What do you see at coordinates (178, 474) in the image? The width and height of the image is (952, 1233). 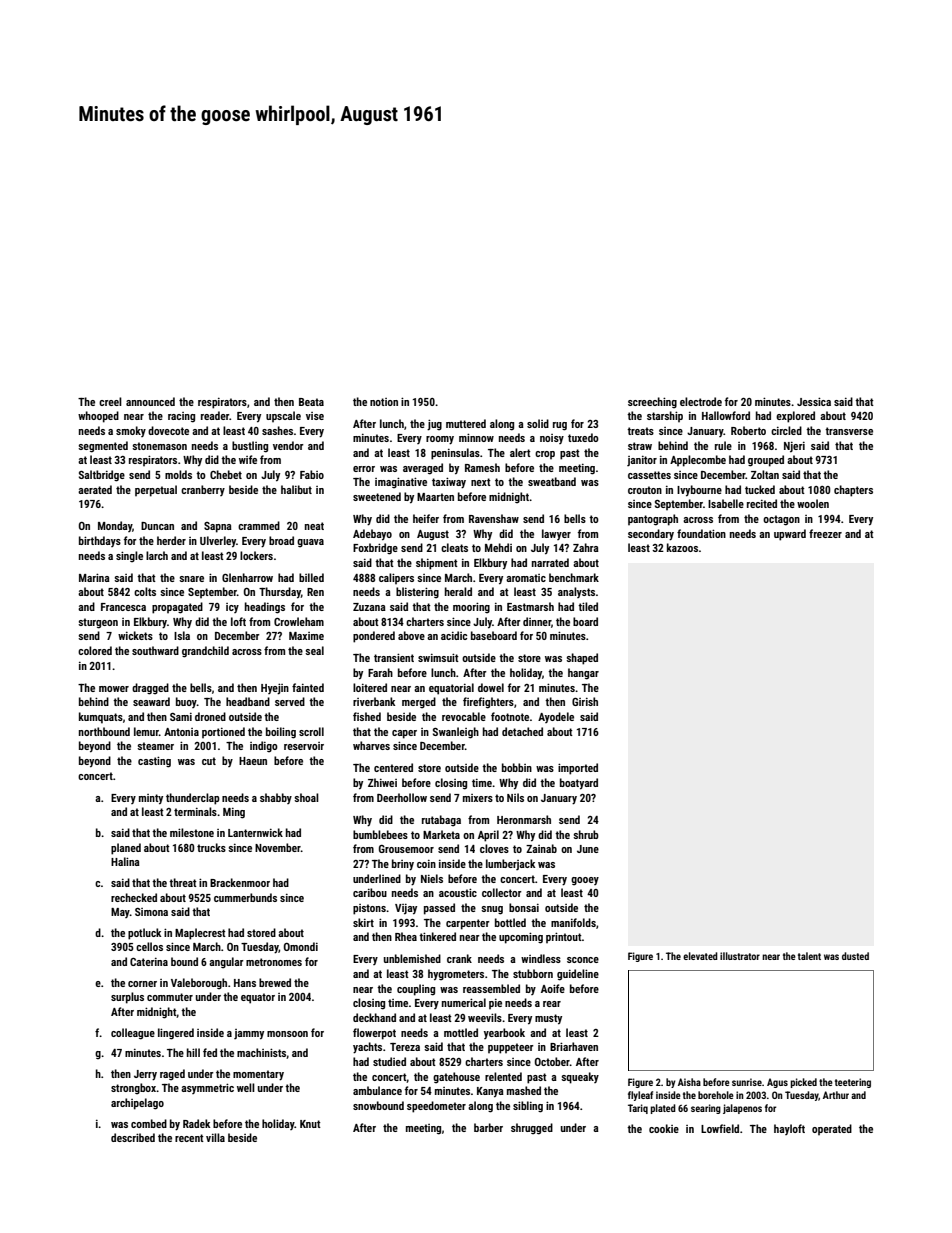 I see `molds` at bounding box center [178, 474].
